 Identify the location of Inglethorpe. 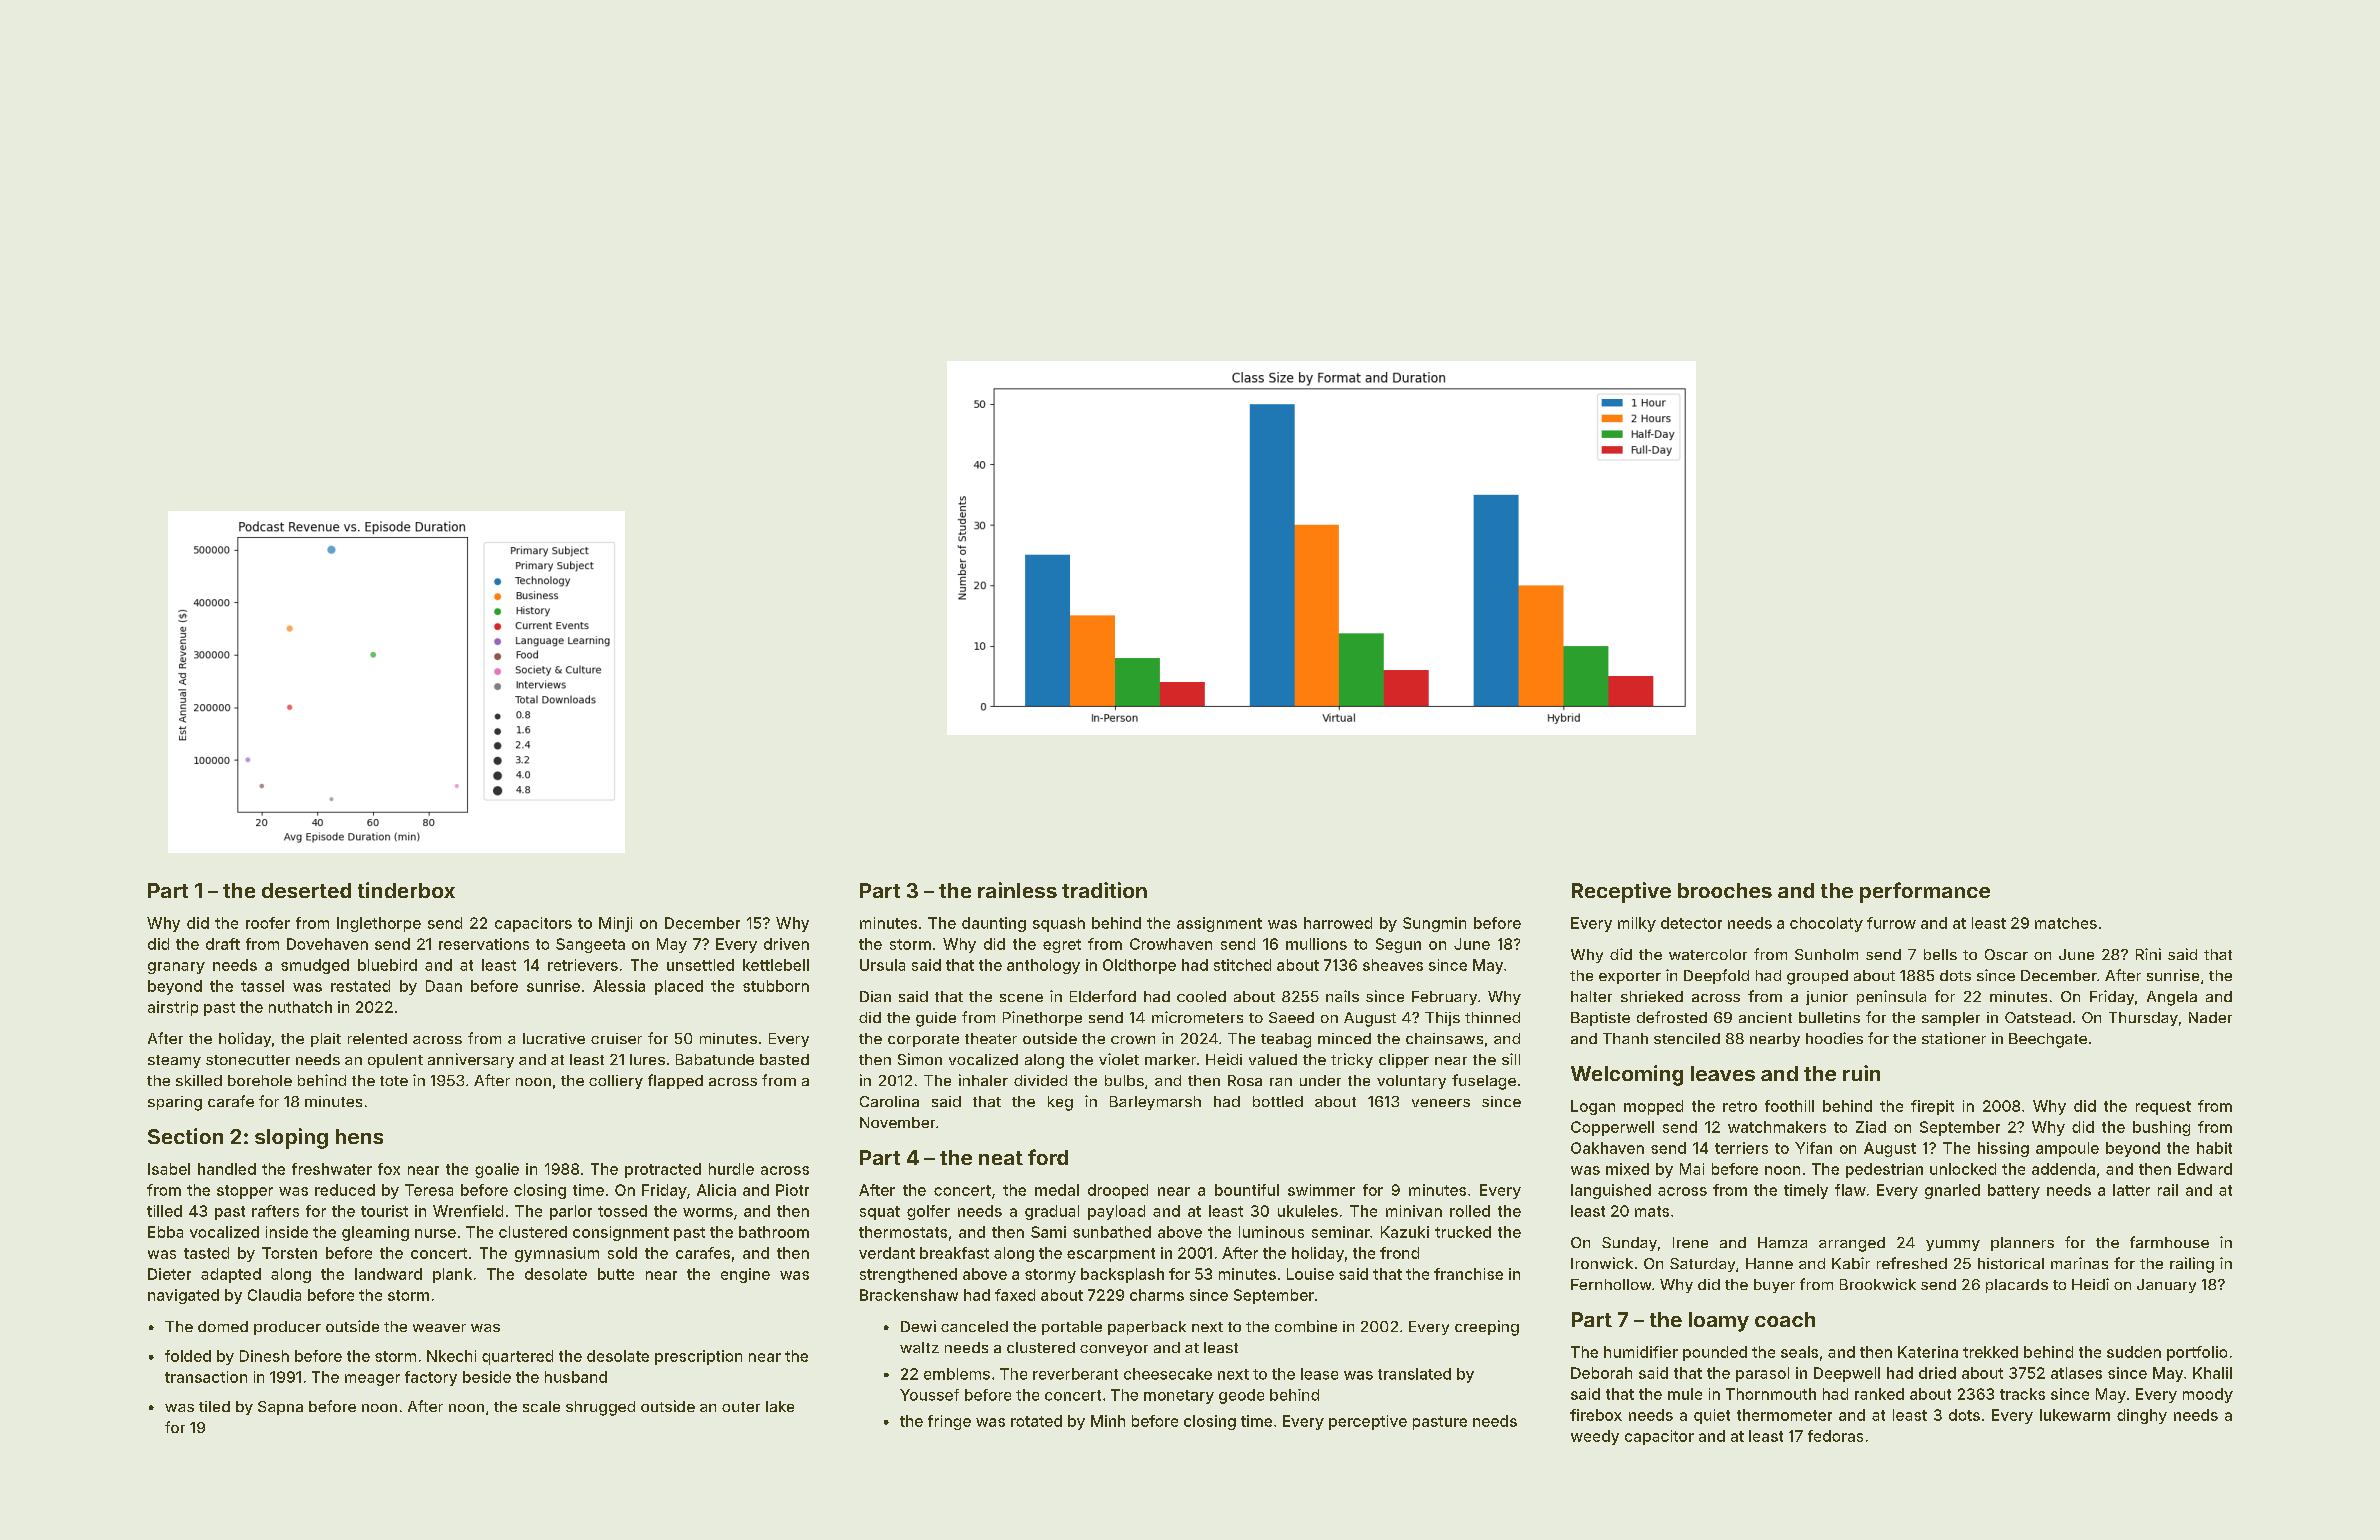
(379, 924).
